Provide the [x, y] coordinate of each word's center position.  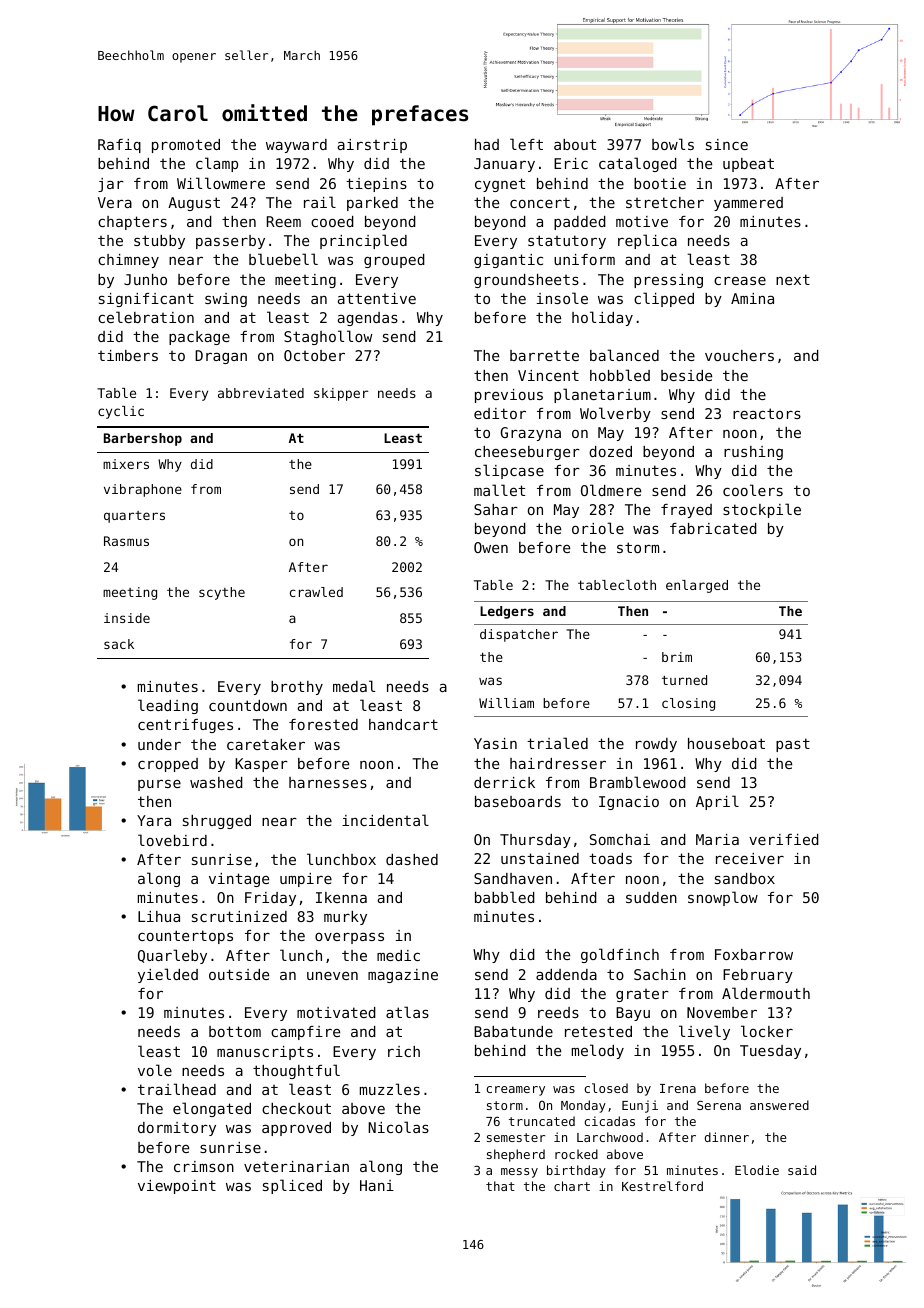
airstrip [372, 146]
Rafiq [119, 146]
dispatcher [519, 635]
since [727, 144]
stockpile [762, 510]
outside [239, 974]
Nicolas [398, 1127]
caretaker [266, 744]
